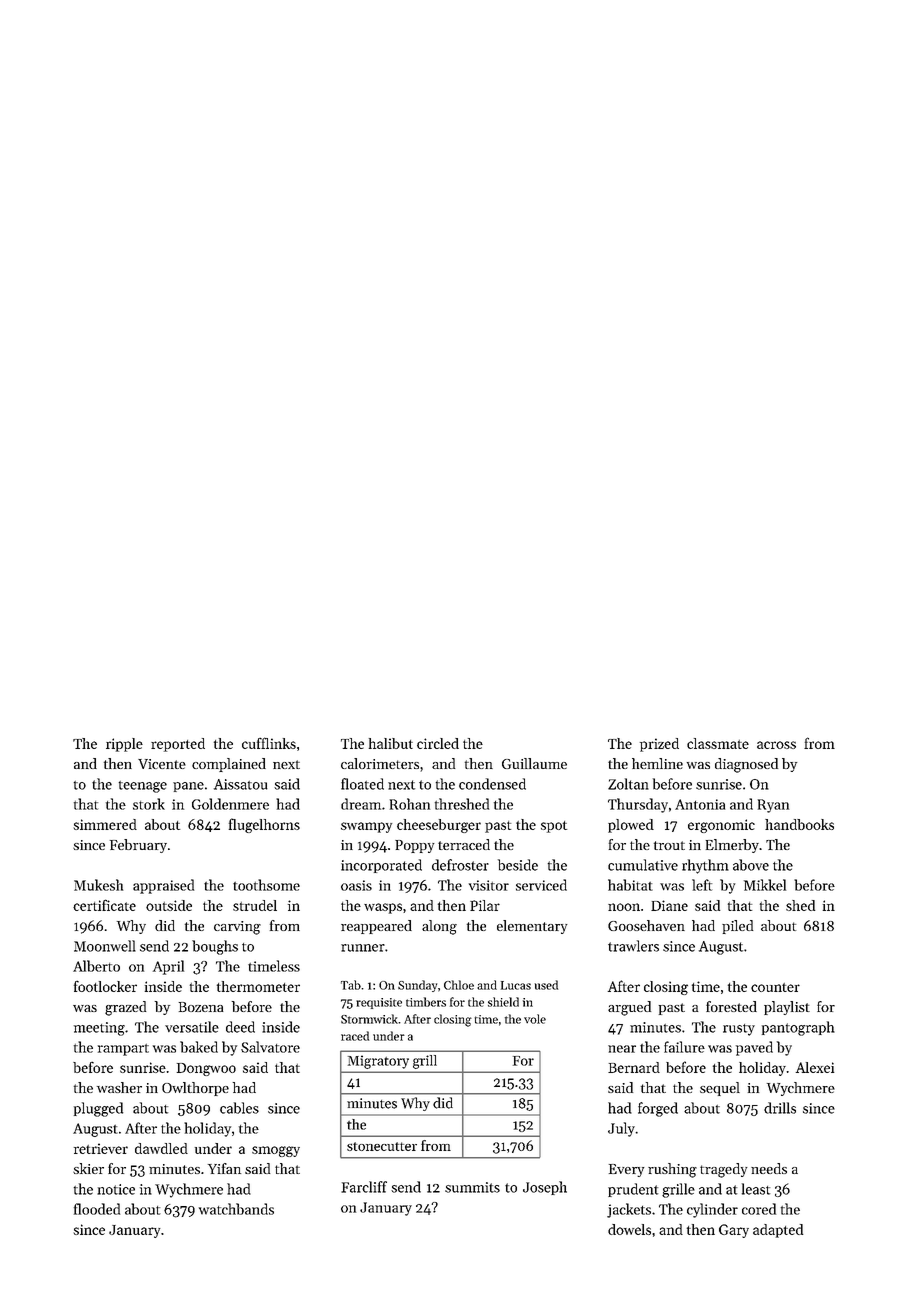 The width and height of the page is (908, 1316). I want to click on counter, so click(775, 987).
